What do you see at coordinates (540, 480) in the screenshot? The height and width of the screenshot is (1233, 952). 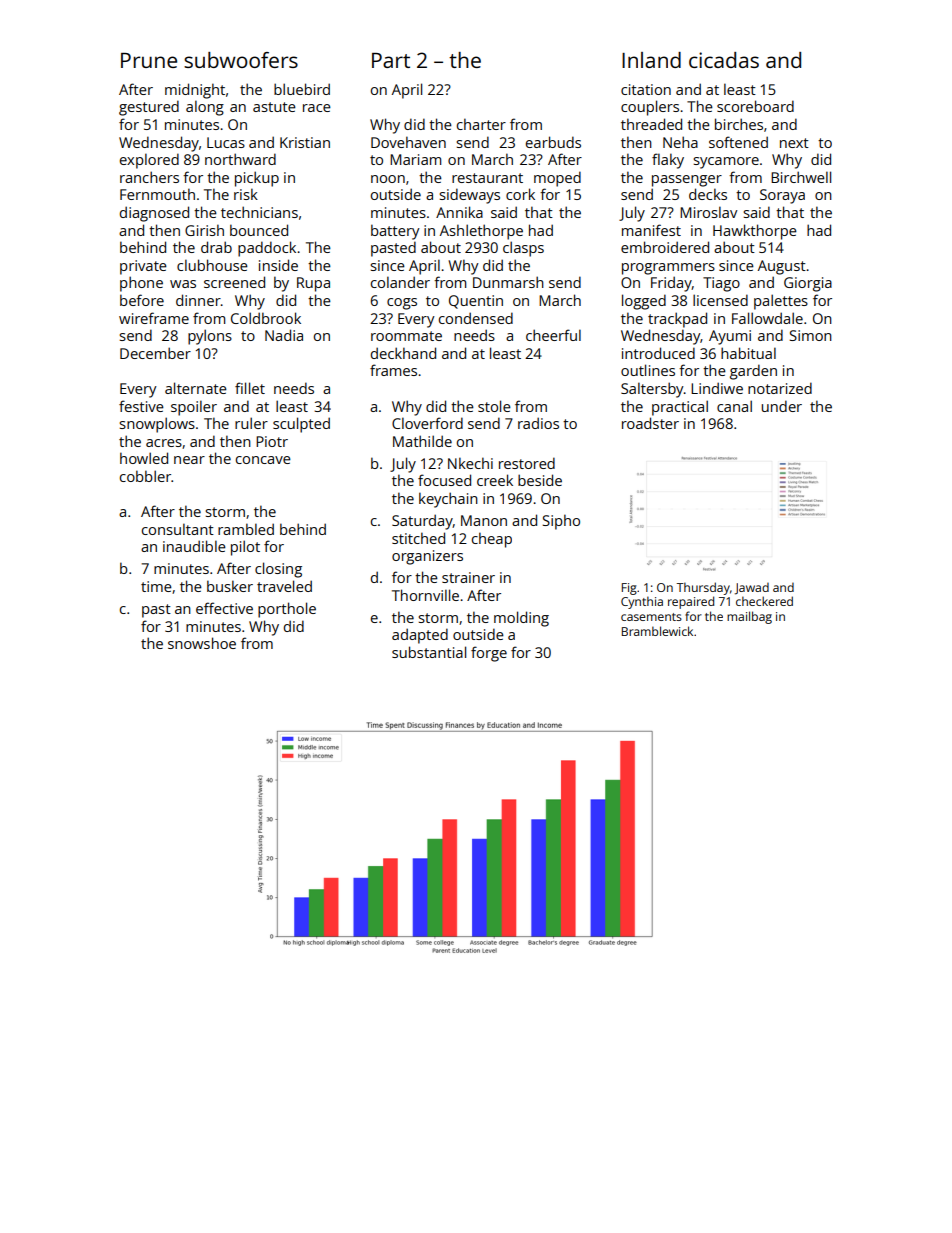 I see `beside` at bounding box center [540, 480].
